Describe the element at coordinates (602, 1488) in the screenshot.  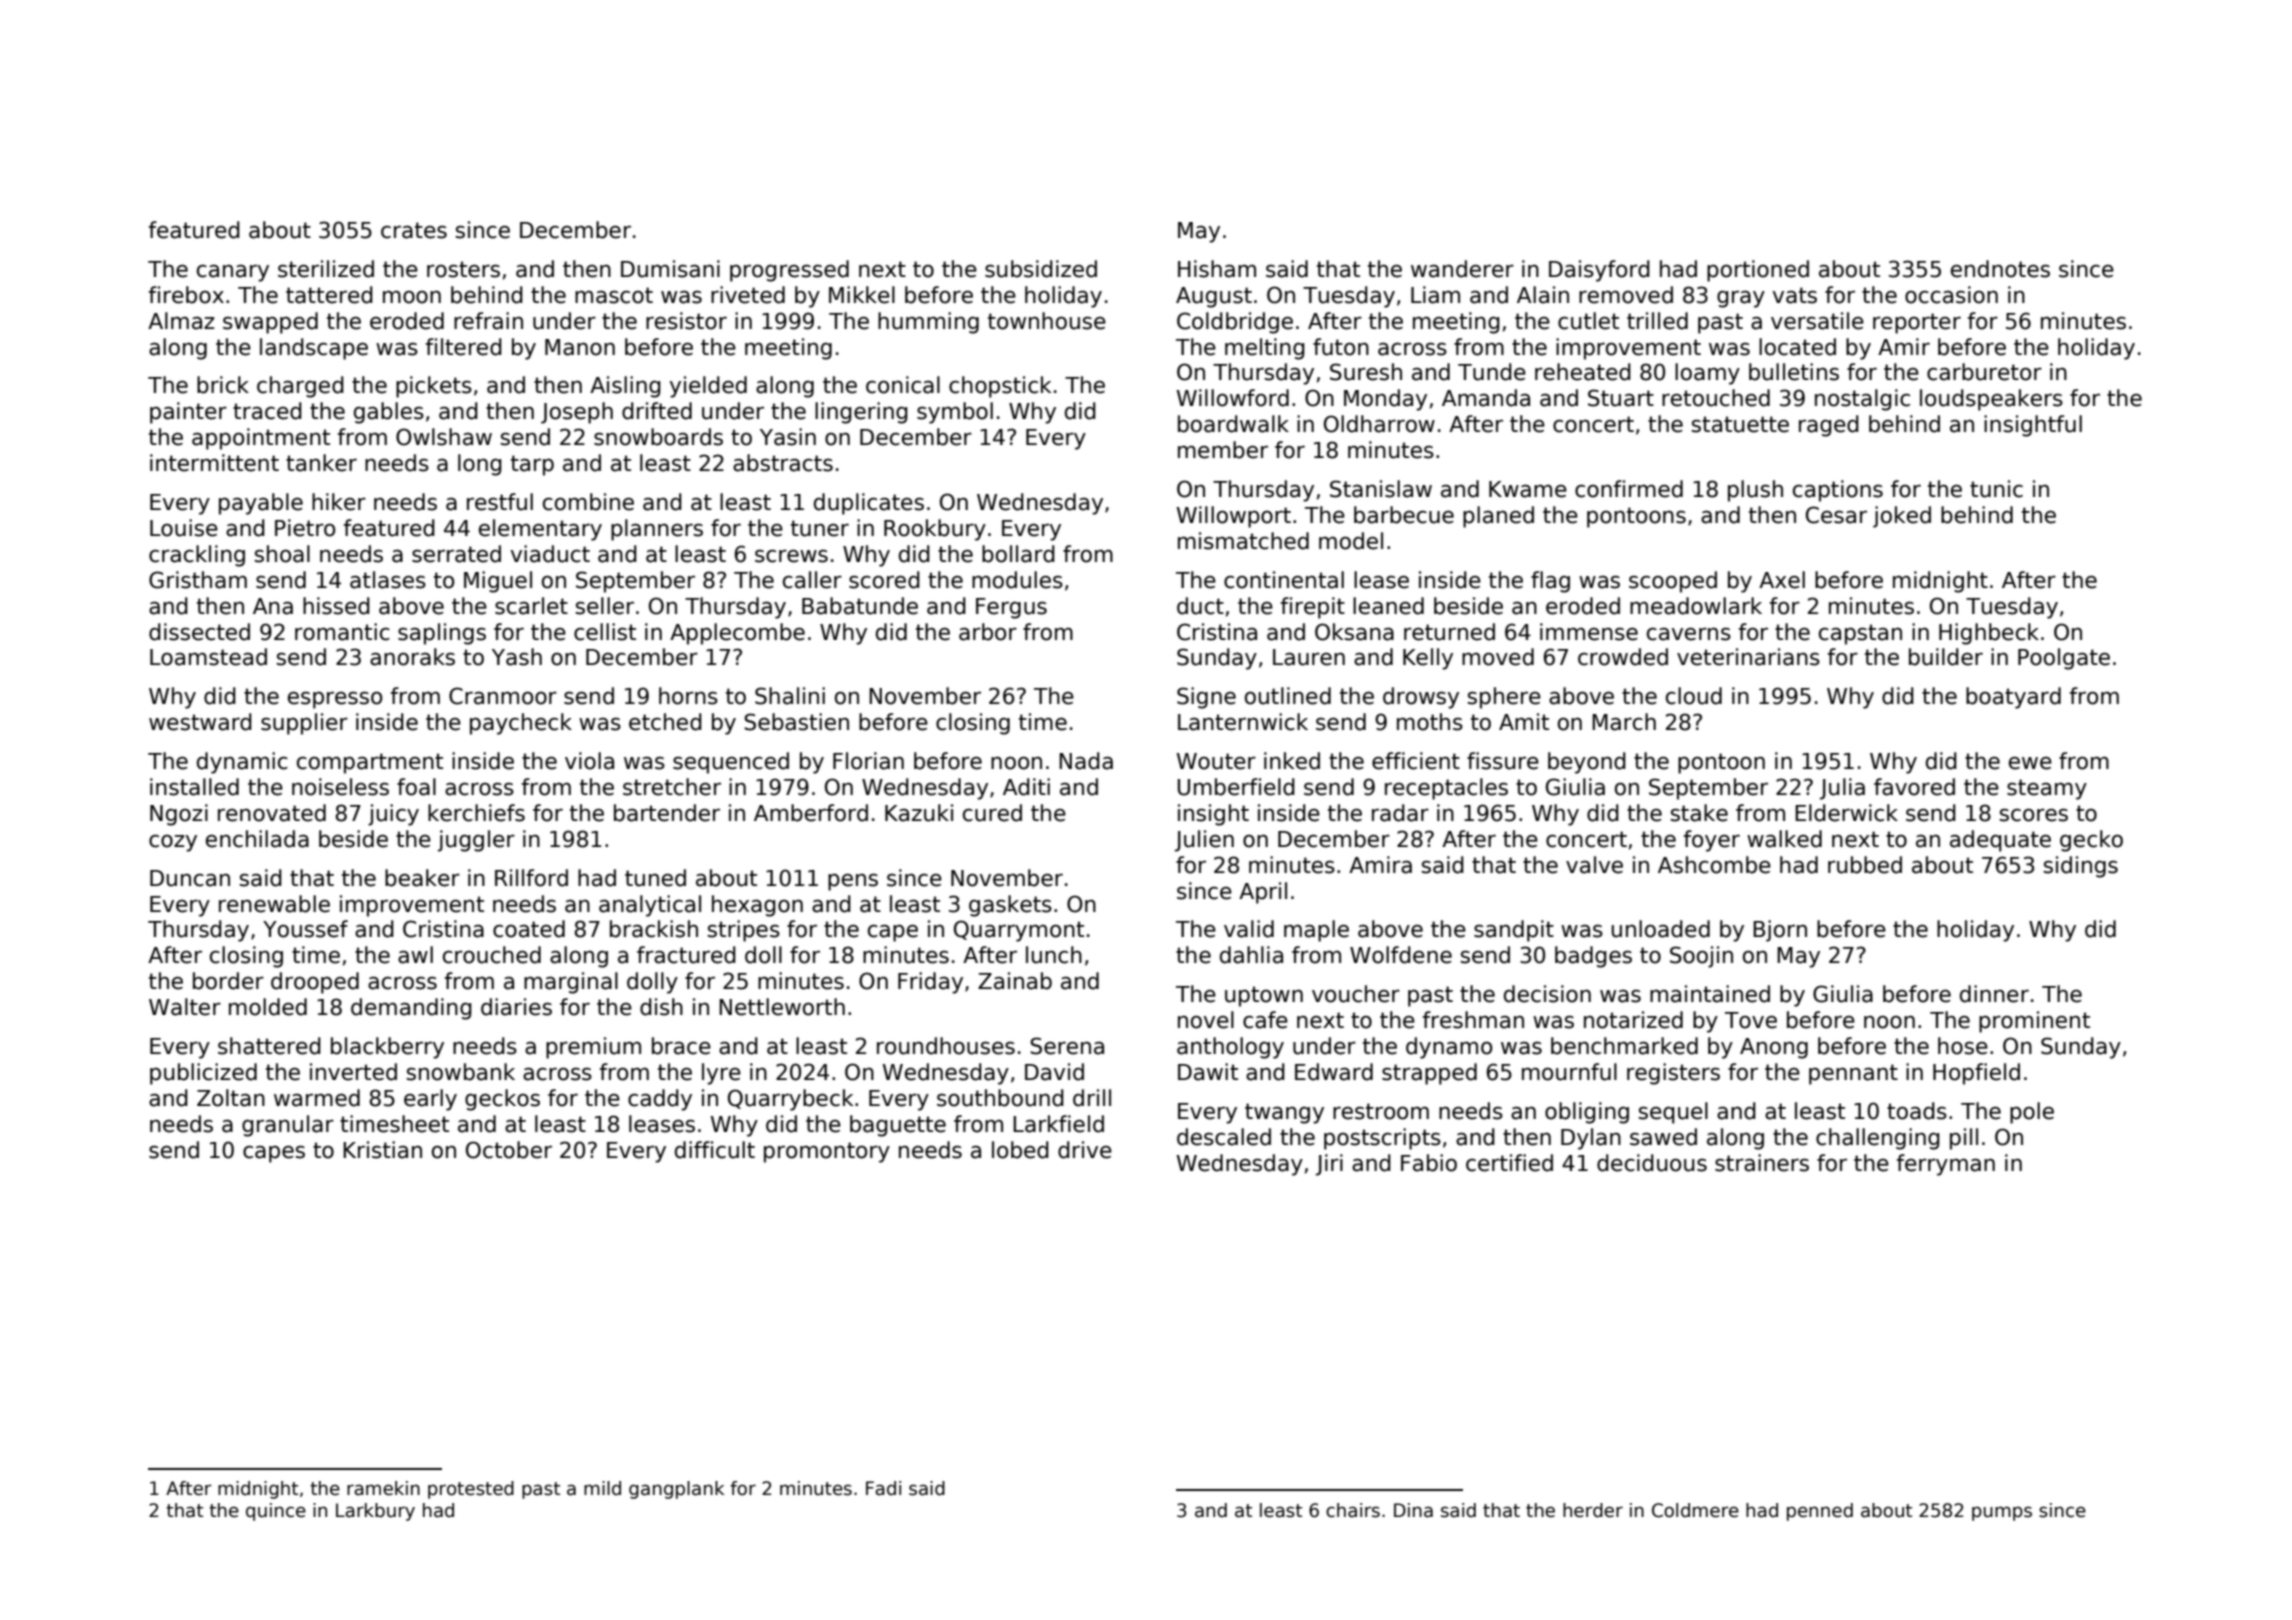
I see `mild` at that location.
